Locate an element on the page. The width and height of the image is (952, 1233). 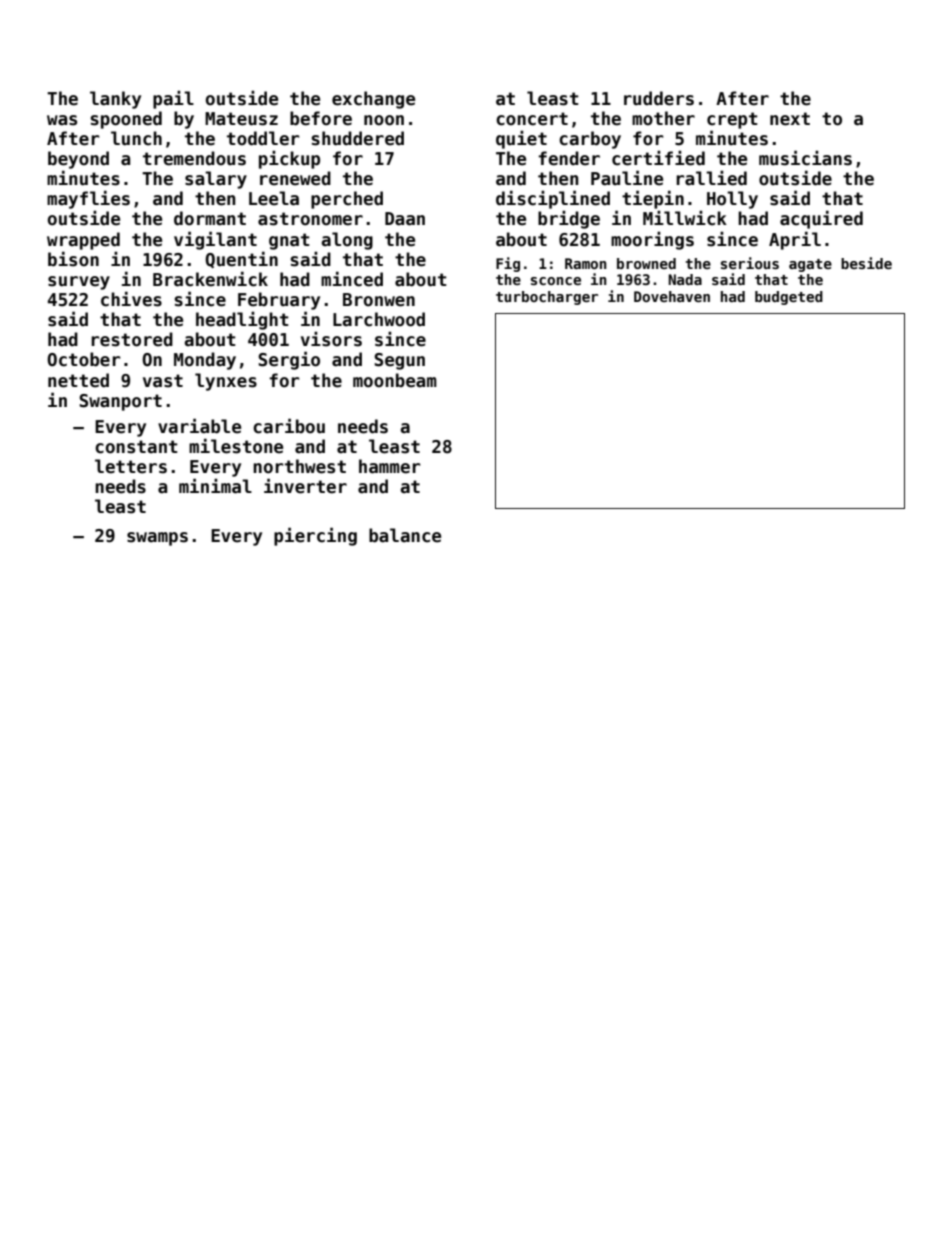
hammer is located at coordinates (390, 466).
